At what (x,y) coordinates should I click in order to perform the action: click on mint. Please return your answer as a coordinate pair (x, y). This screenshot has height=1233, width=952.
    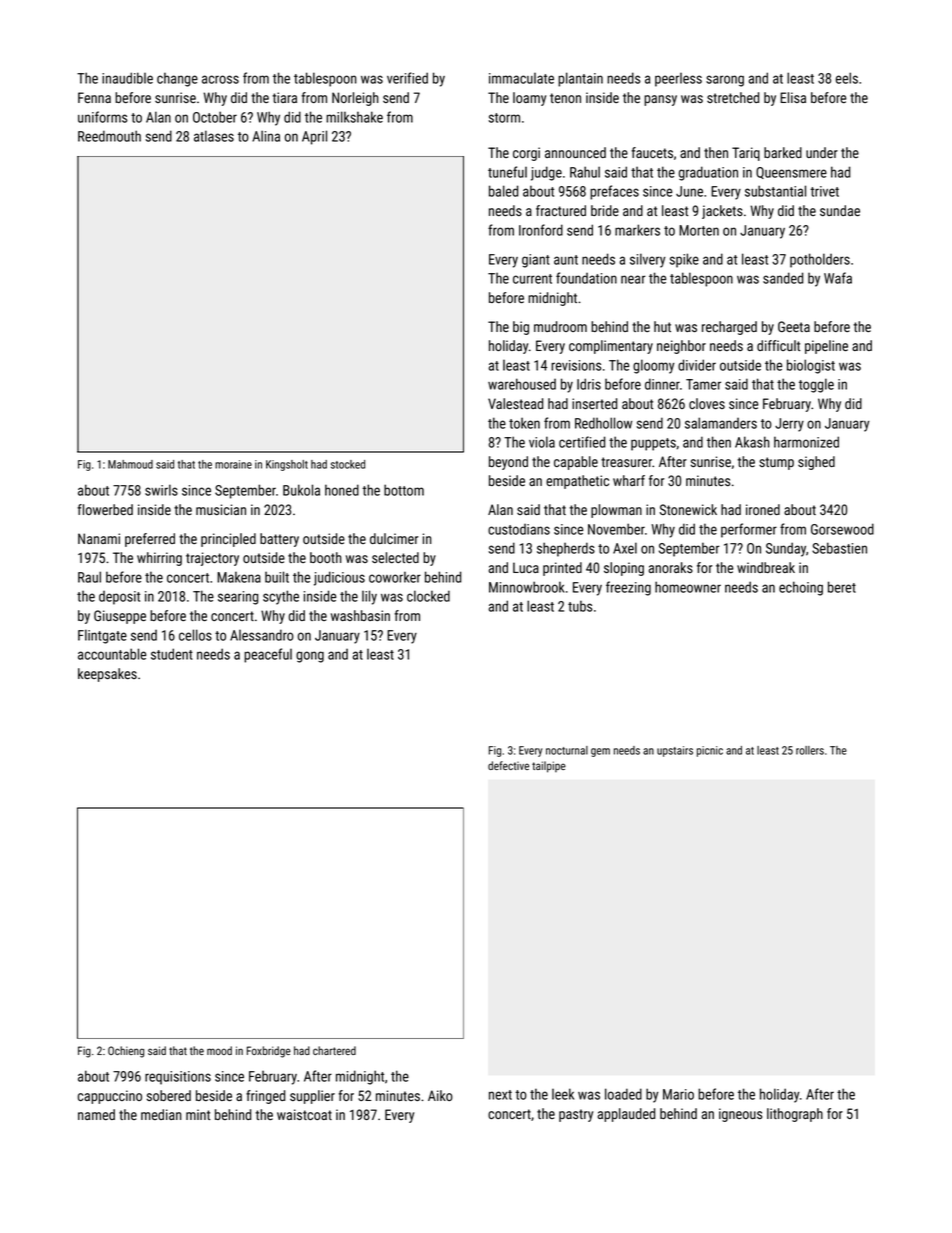
    Looking at the image, I should click on (198, 1114).
